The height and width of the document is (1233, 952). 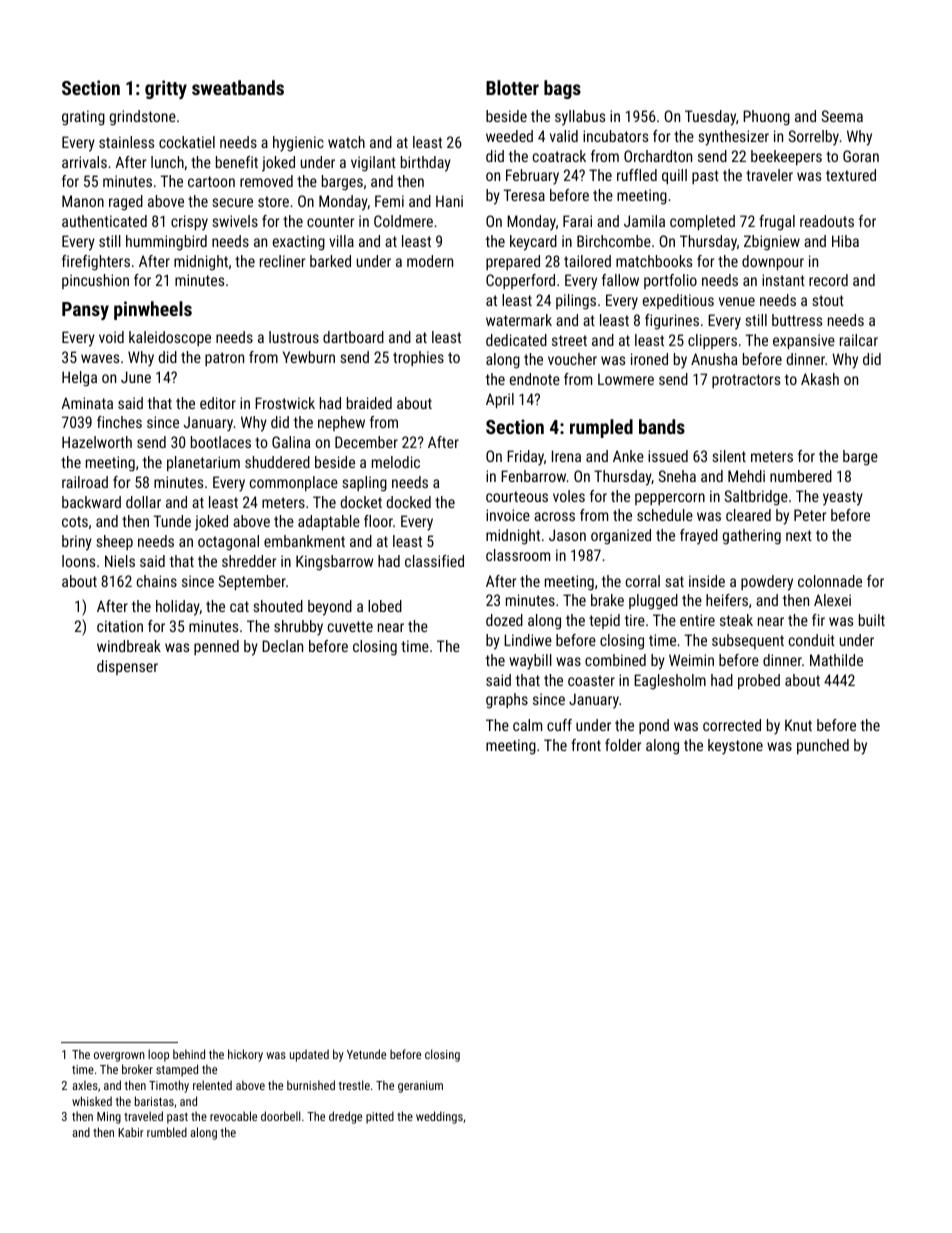 What do you see at coordinates (823, 746) in the document?
I see `punched` at bounding box center [823, 746].
